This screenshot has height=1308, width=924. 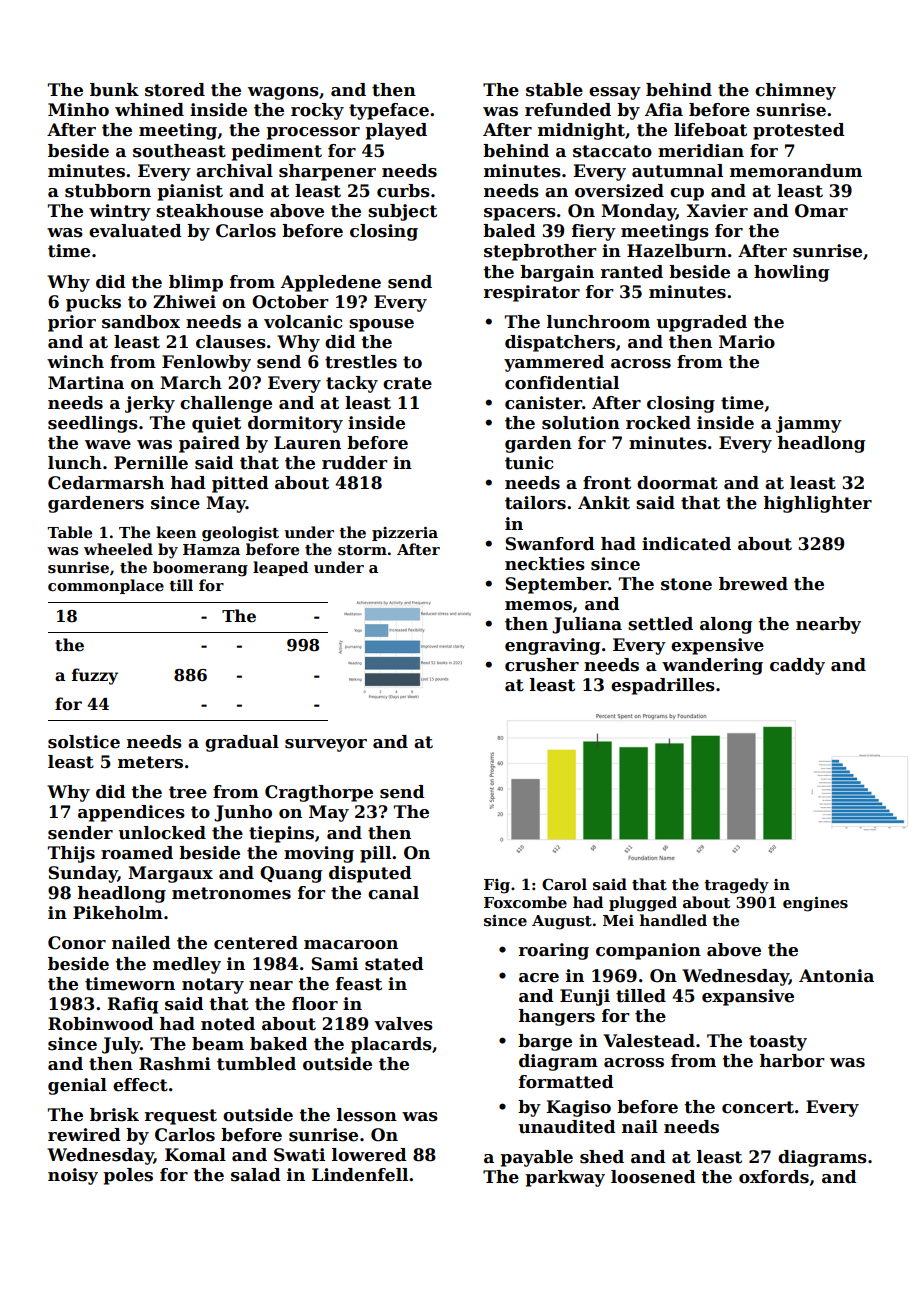 I want to click on Robinwood, so click(x=101, y=1024).
